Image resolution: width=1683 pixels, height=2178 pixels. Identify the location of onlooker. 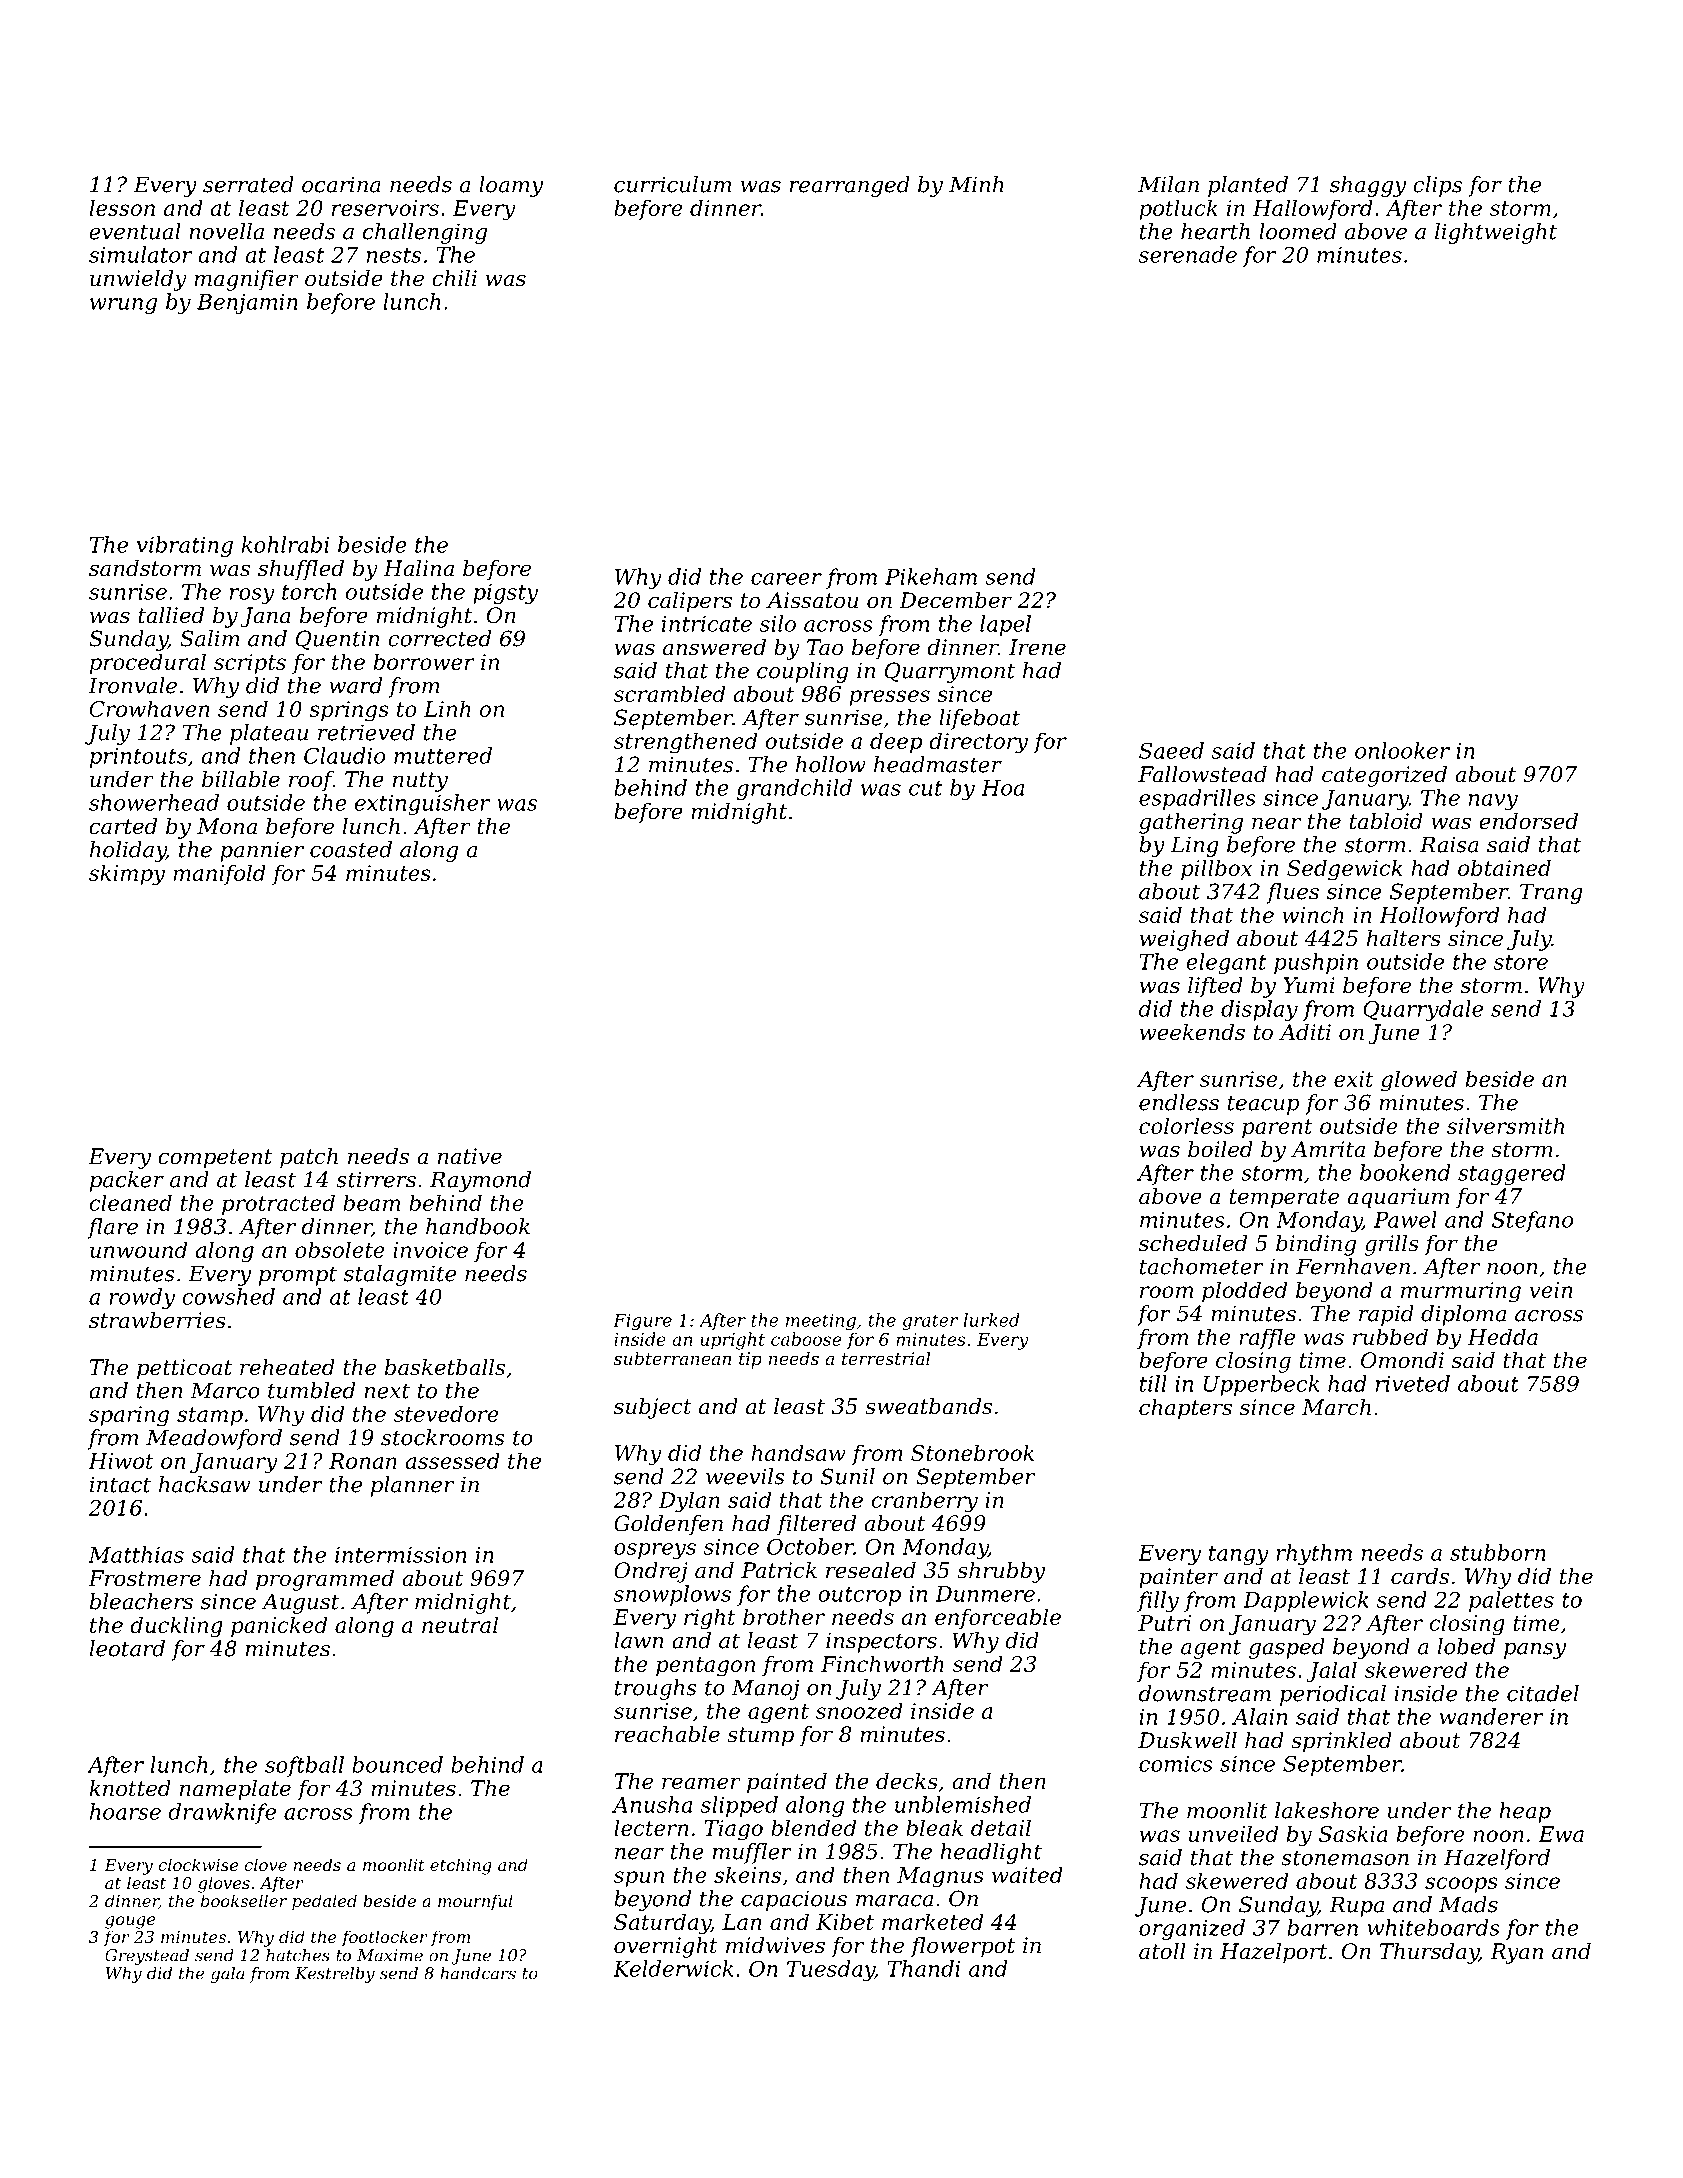
(1402, 750).
